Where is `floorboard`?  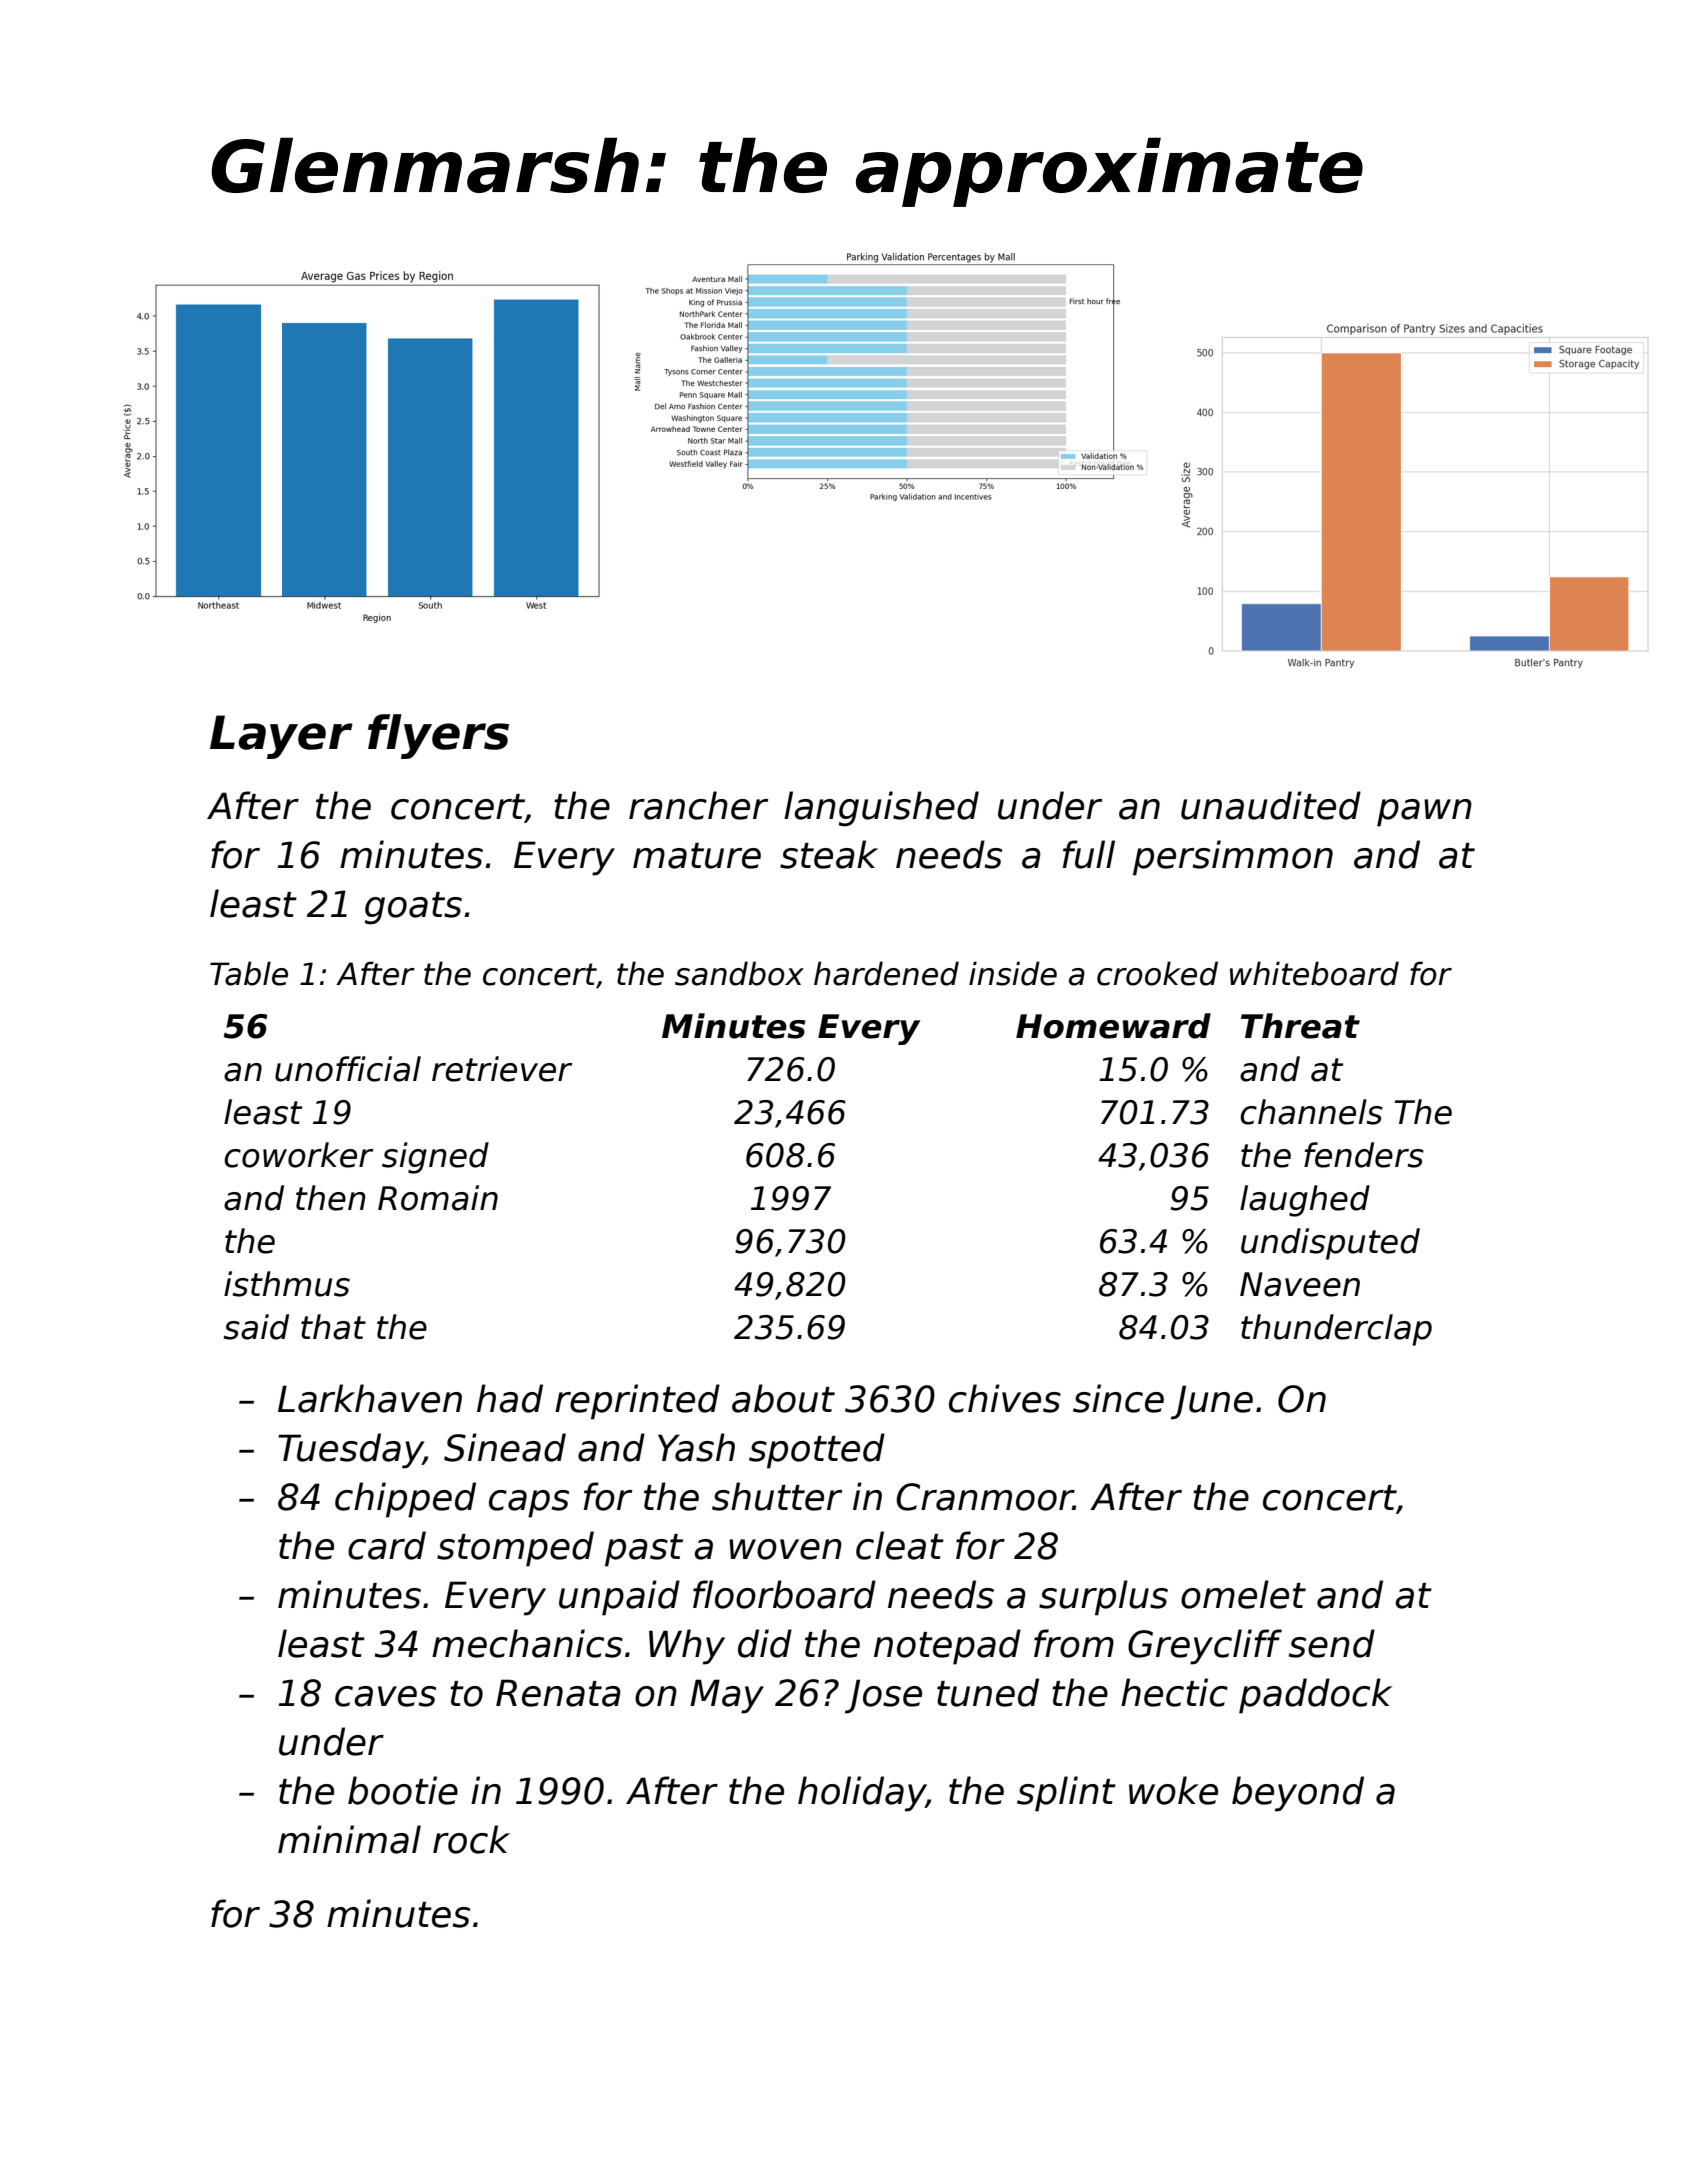 floorboard is located at coordinates (784, 1594).
